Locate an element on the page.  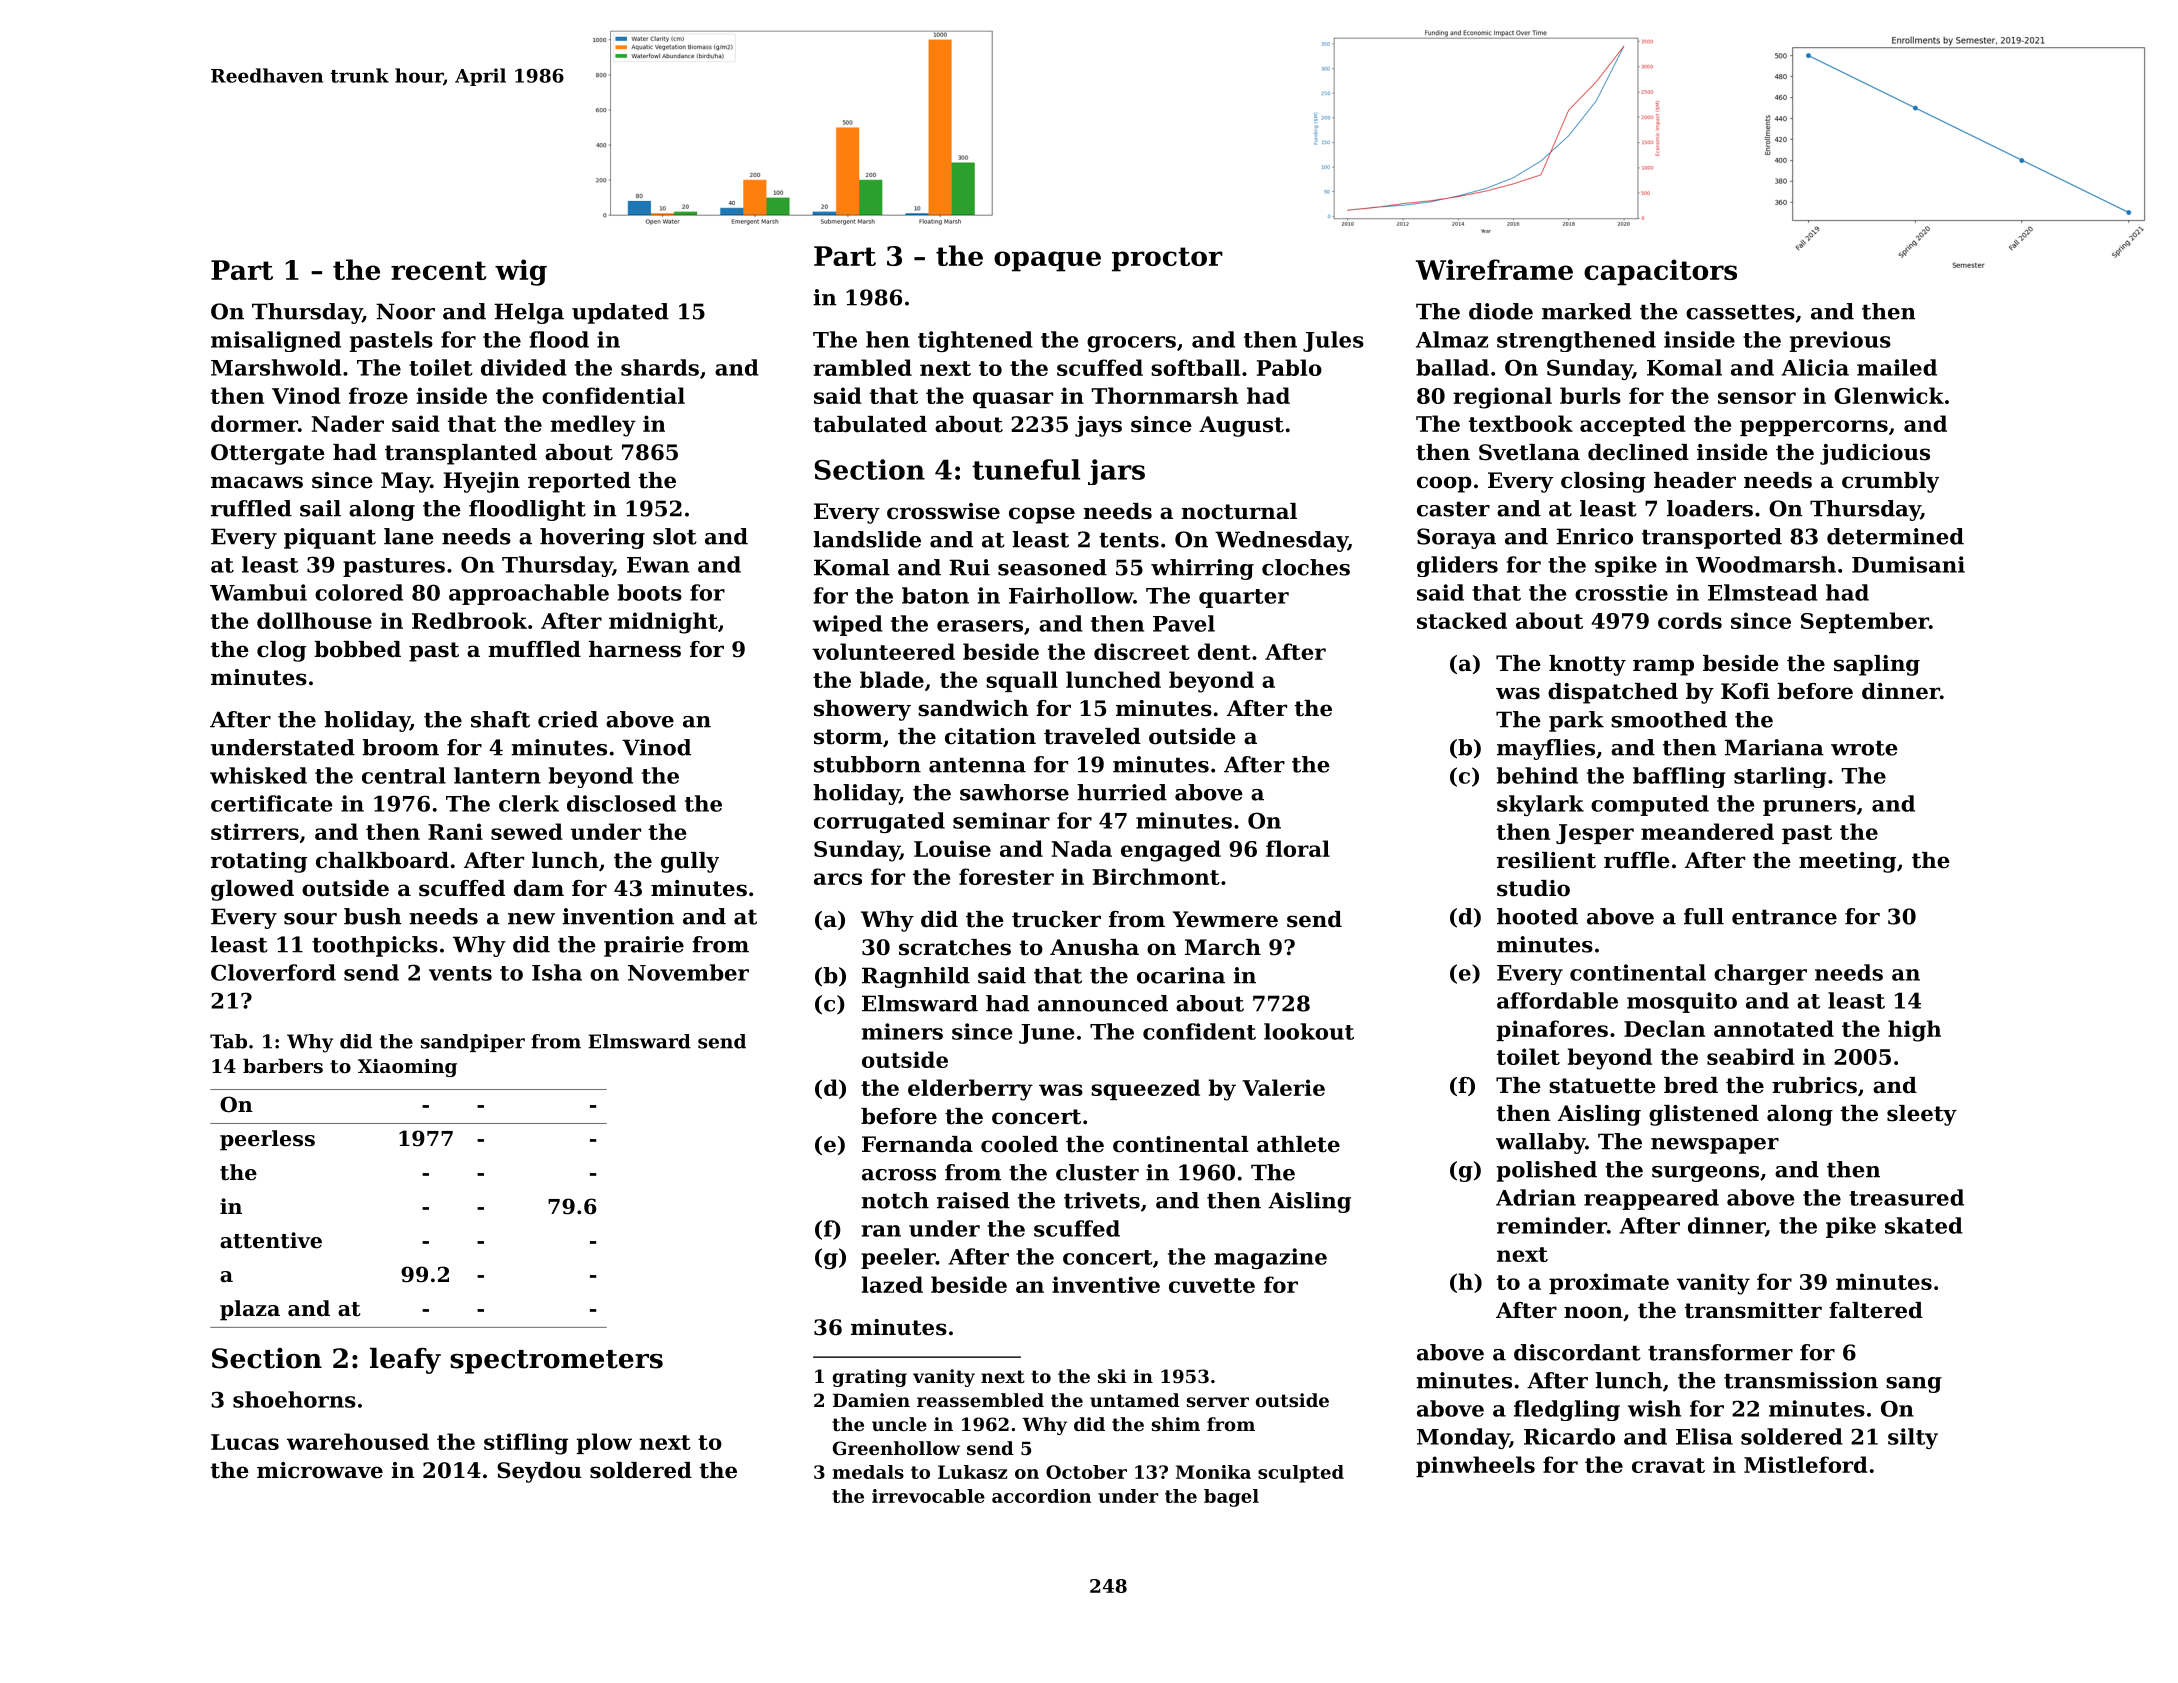
divided is located at coordinates (524, 367).
